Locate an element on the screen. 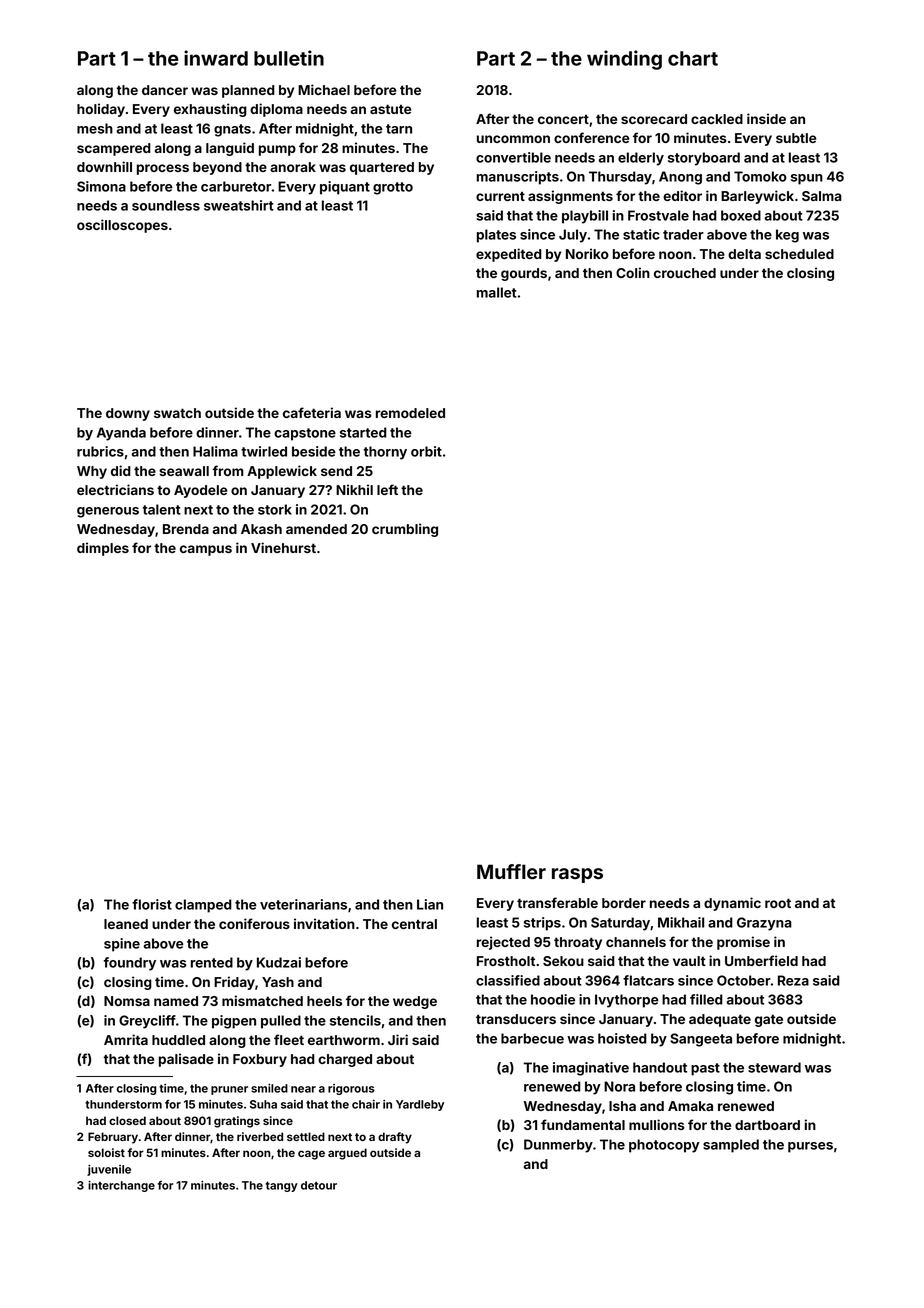 Image resolution: width=924 pixels, height=1308 pixels. Reza is located at coordinates (793, 980).
